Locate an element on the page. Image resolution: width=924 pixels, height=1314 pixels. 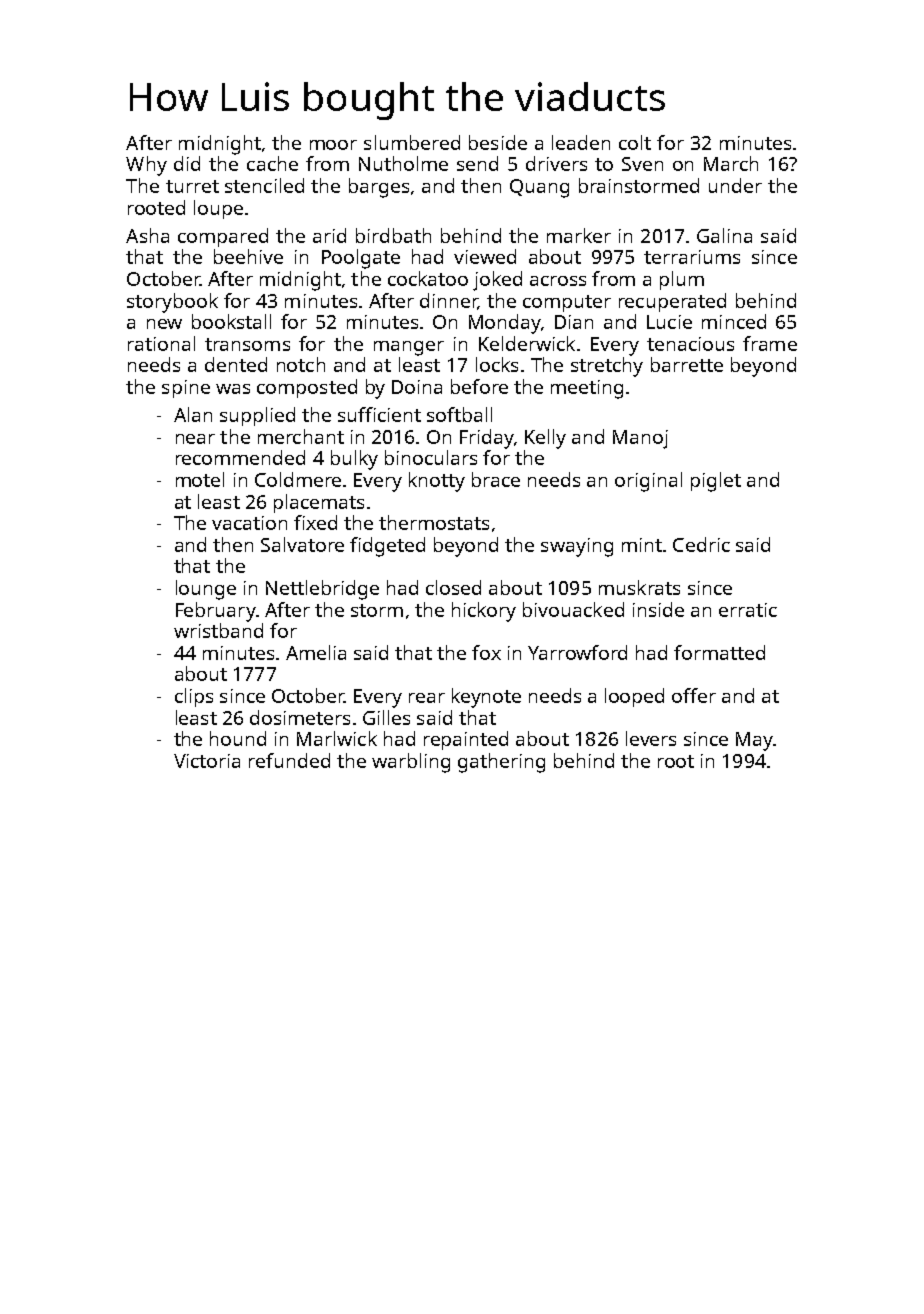
Victoria is located at coordinates (207, 761).
